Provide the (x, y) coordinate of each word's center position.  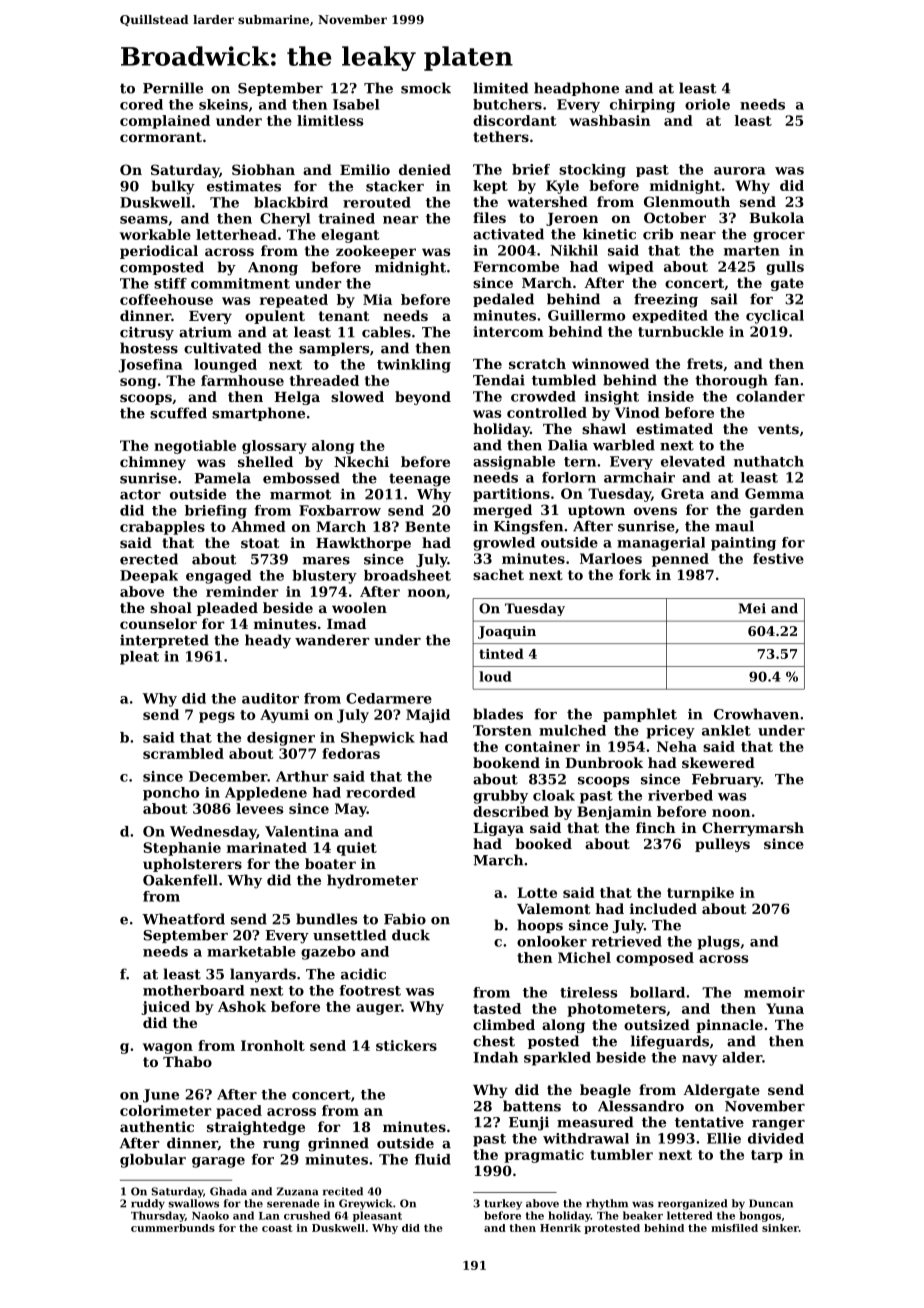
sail (724, 299)
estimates (244, 186)
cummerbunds (173, 1228)
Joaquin (507, 632)
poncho (171, 794)
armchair (639, 477)
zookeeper (376, 252)
